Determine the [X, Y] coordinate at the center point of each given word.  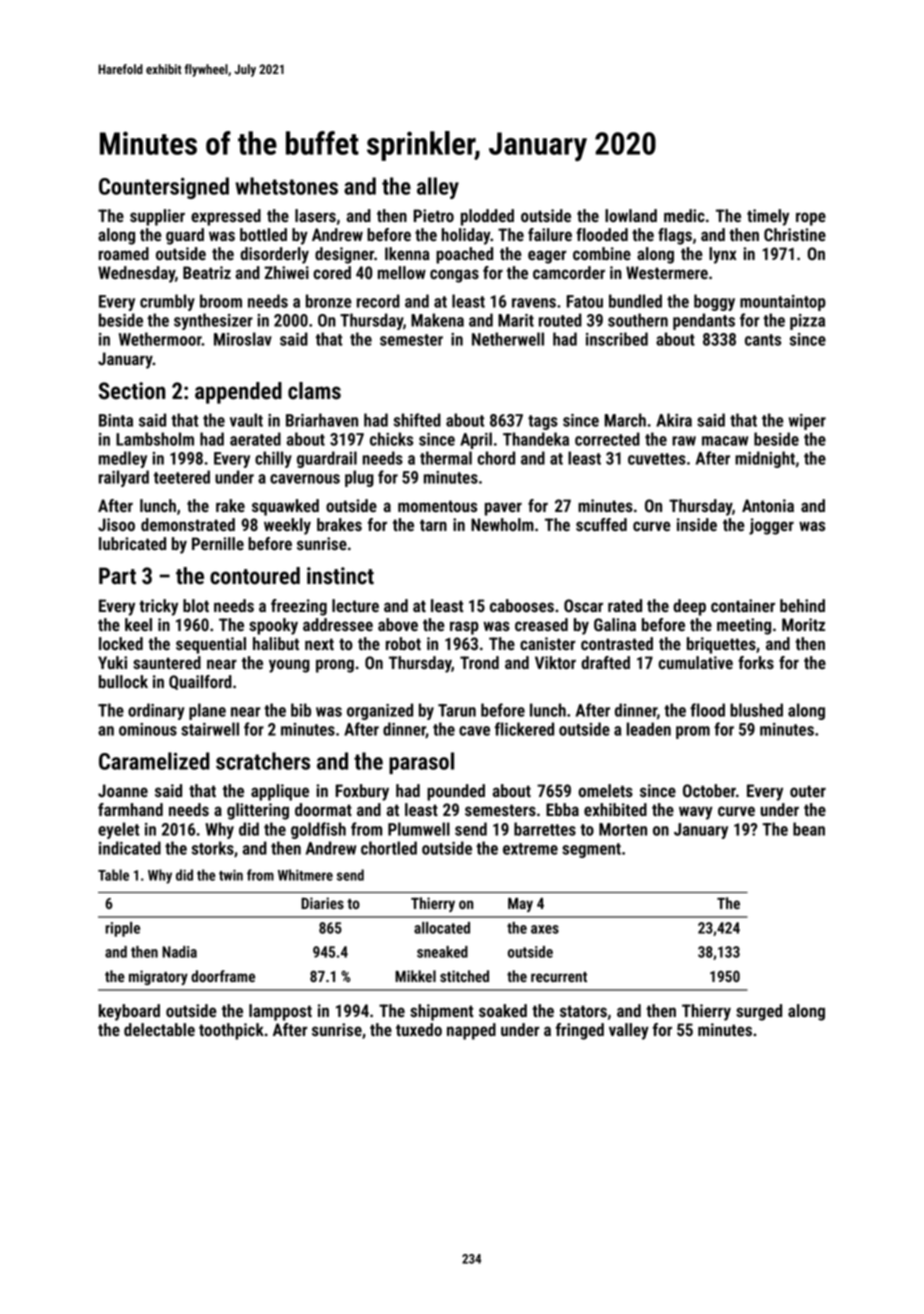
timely [768, 217]
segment [591, 850]
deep [689, 607]
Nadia [179, 952]
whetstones [286, 186]
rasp [464, 628]
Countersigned [164, 188]
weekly [287, 526]
